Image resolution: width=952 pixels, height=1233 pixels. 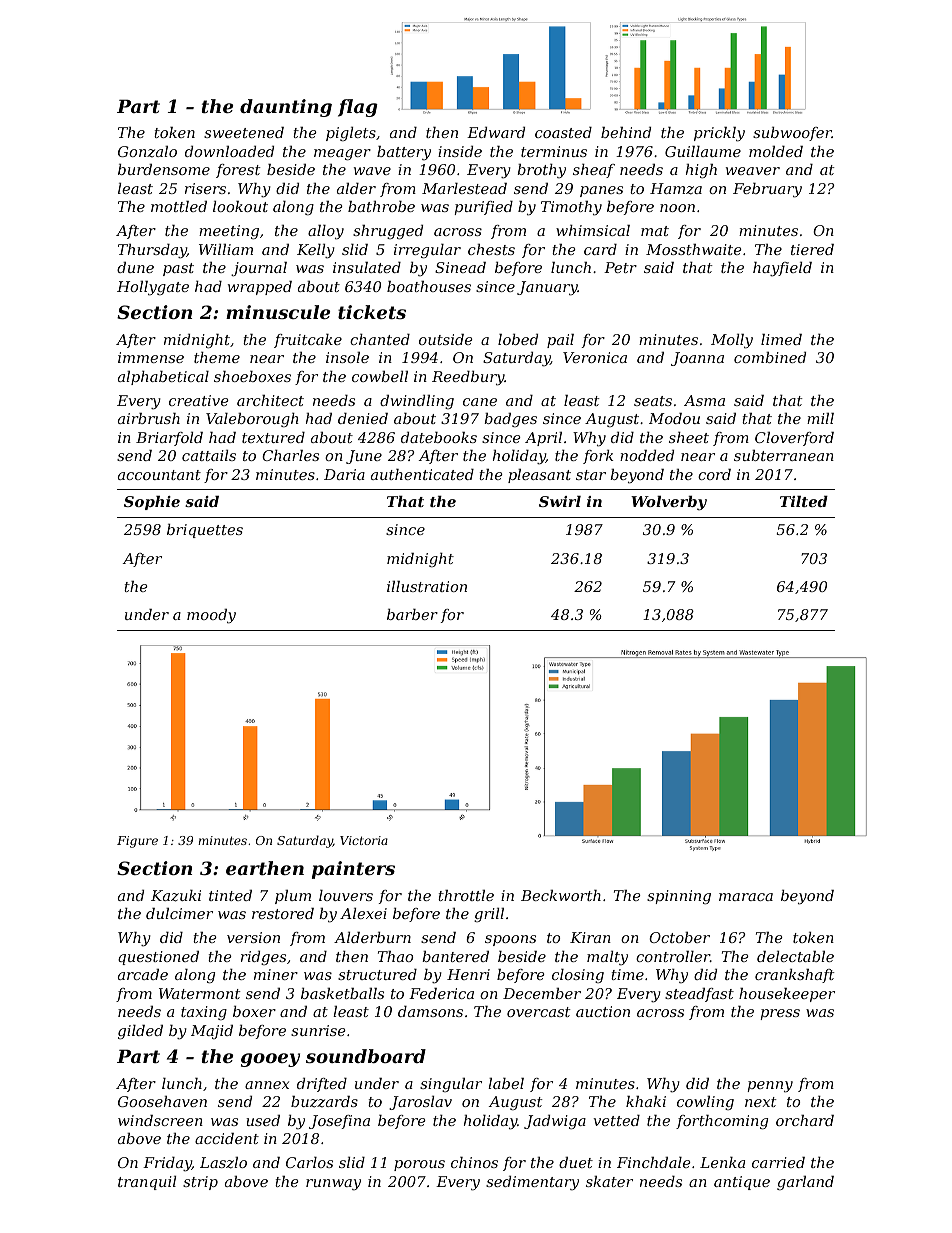 I want to click on Federica, so click(x=441, y=993).
